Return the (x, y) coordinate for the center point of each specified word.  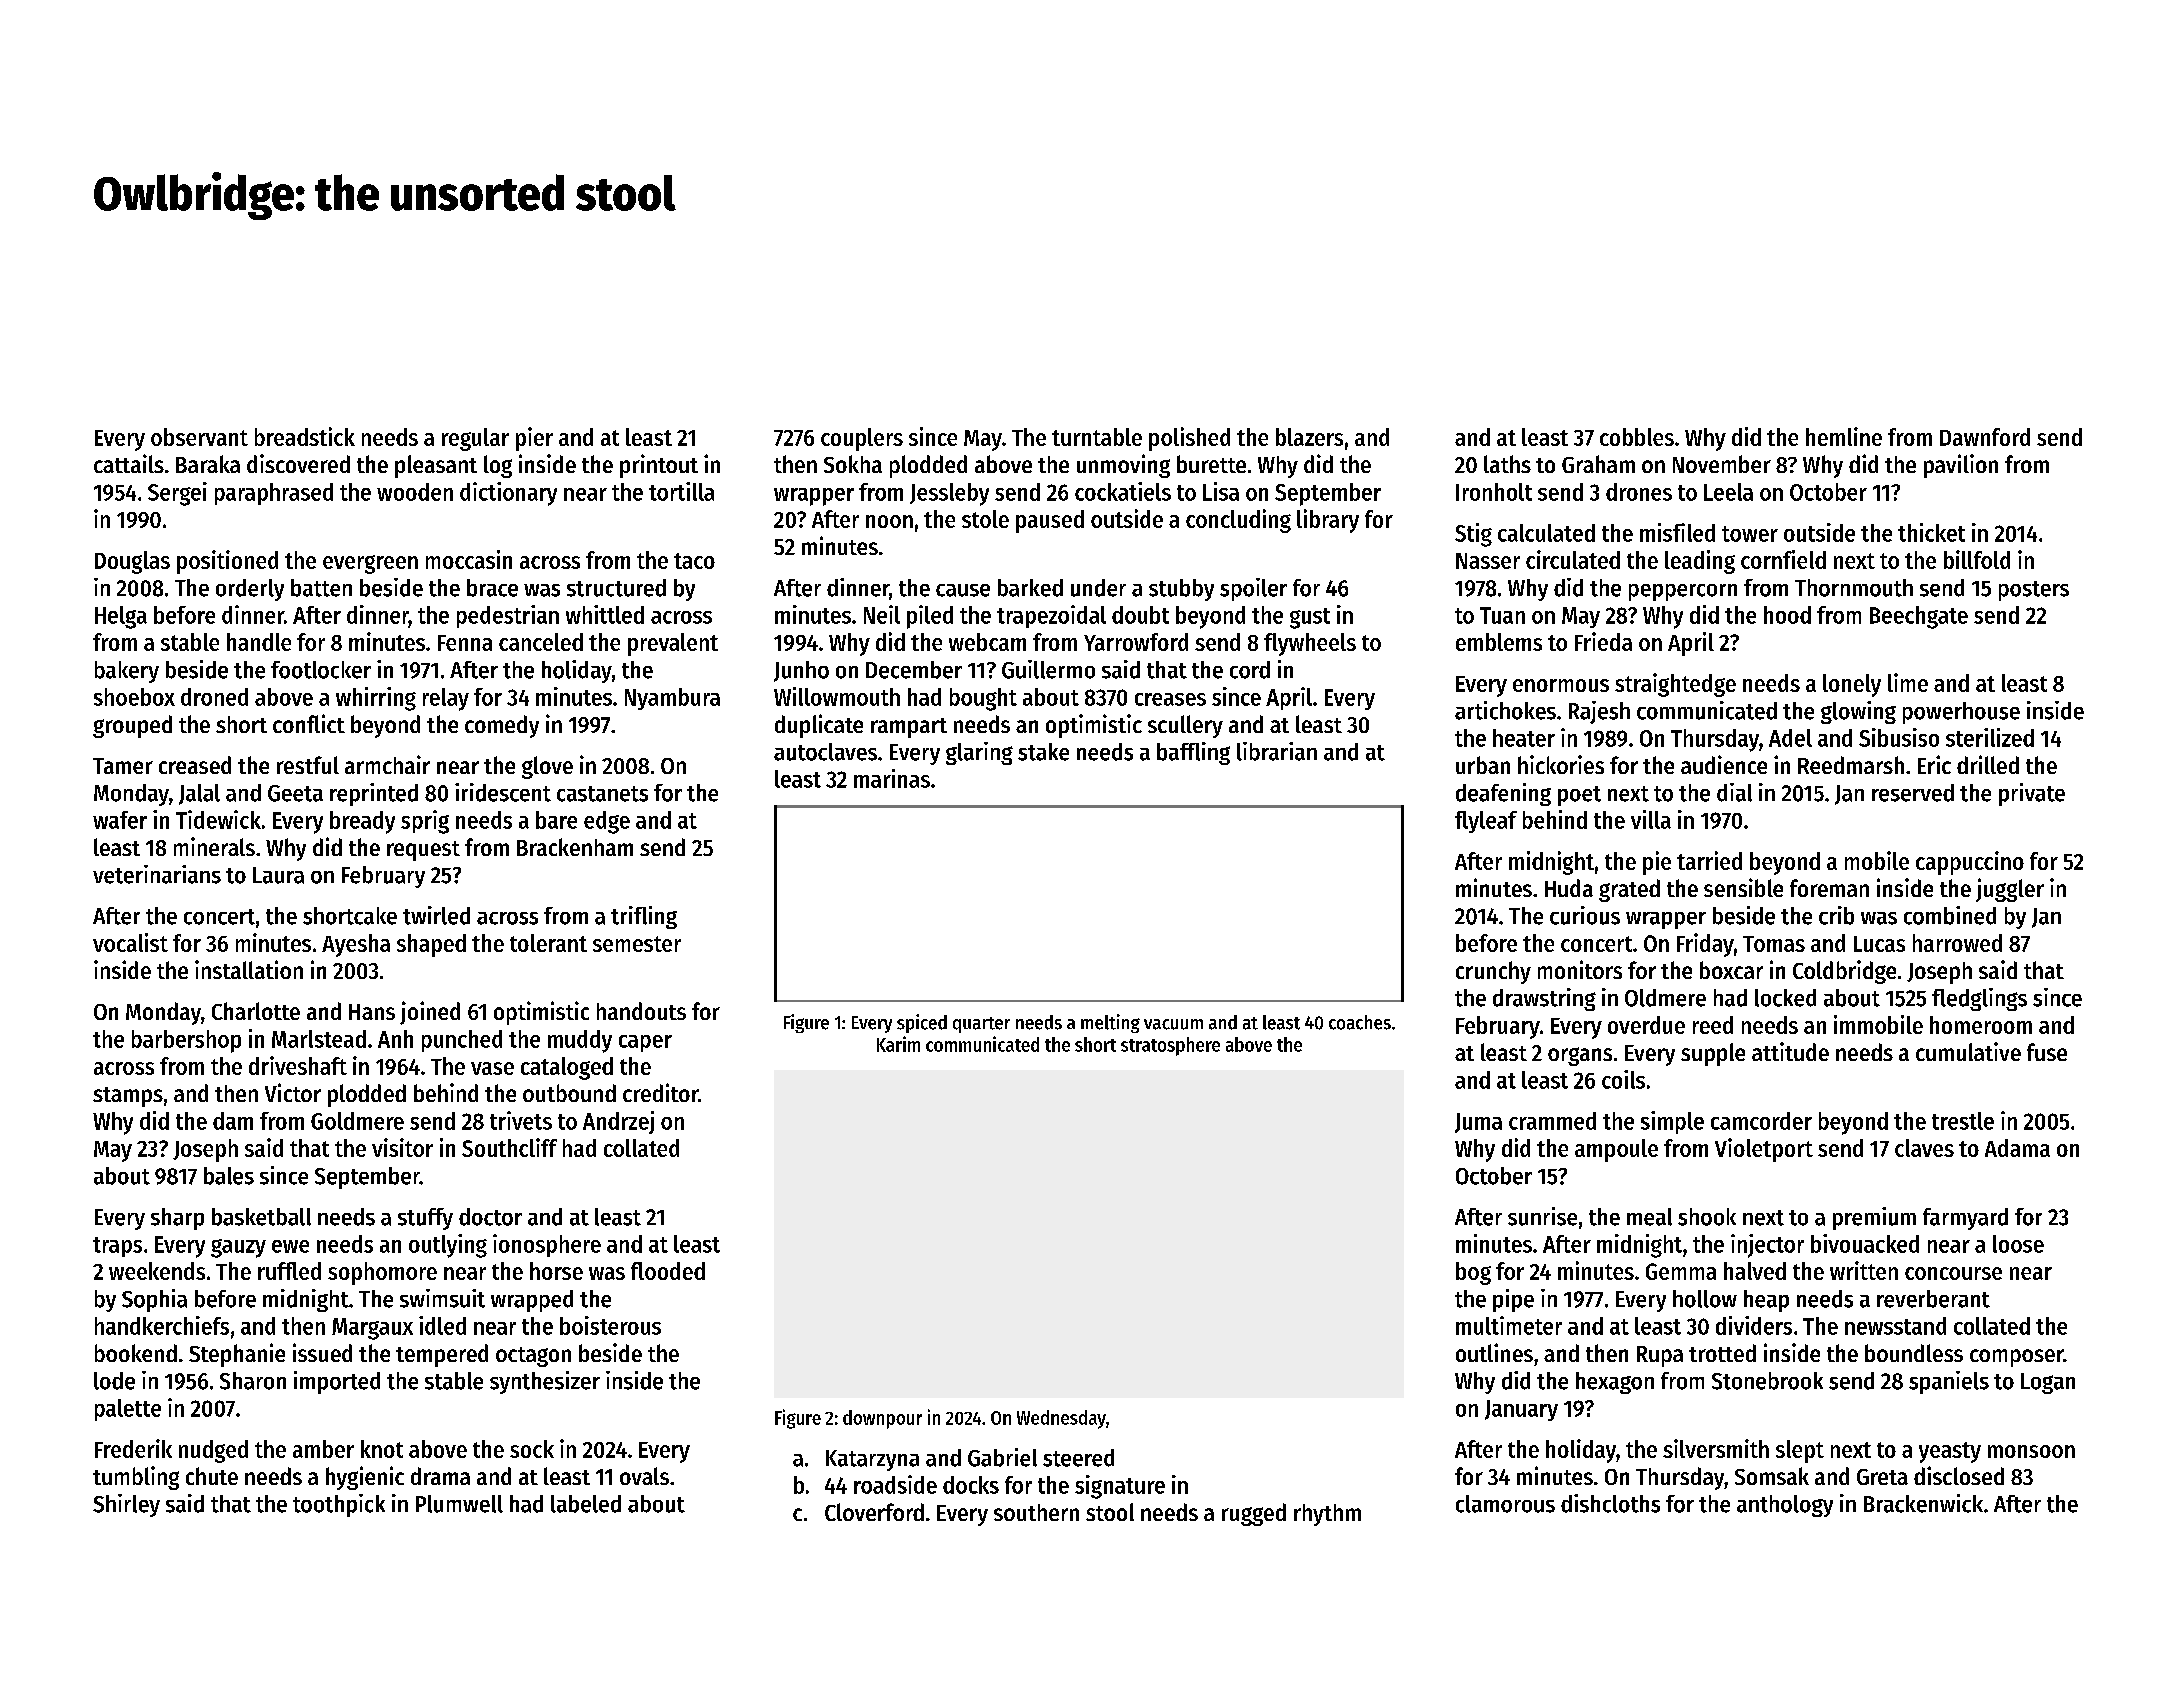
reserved (1913, 793)
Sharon (253, 1381)
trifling (644, 917)
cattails (129, 463)
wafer (120, 820)
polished (1189, 439)
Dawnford (1985, 437)
